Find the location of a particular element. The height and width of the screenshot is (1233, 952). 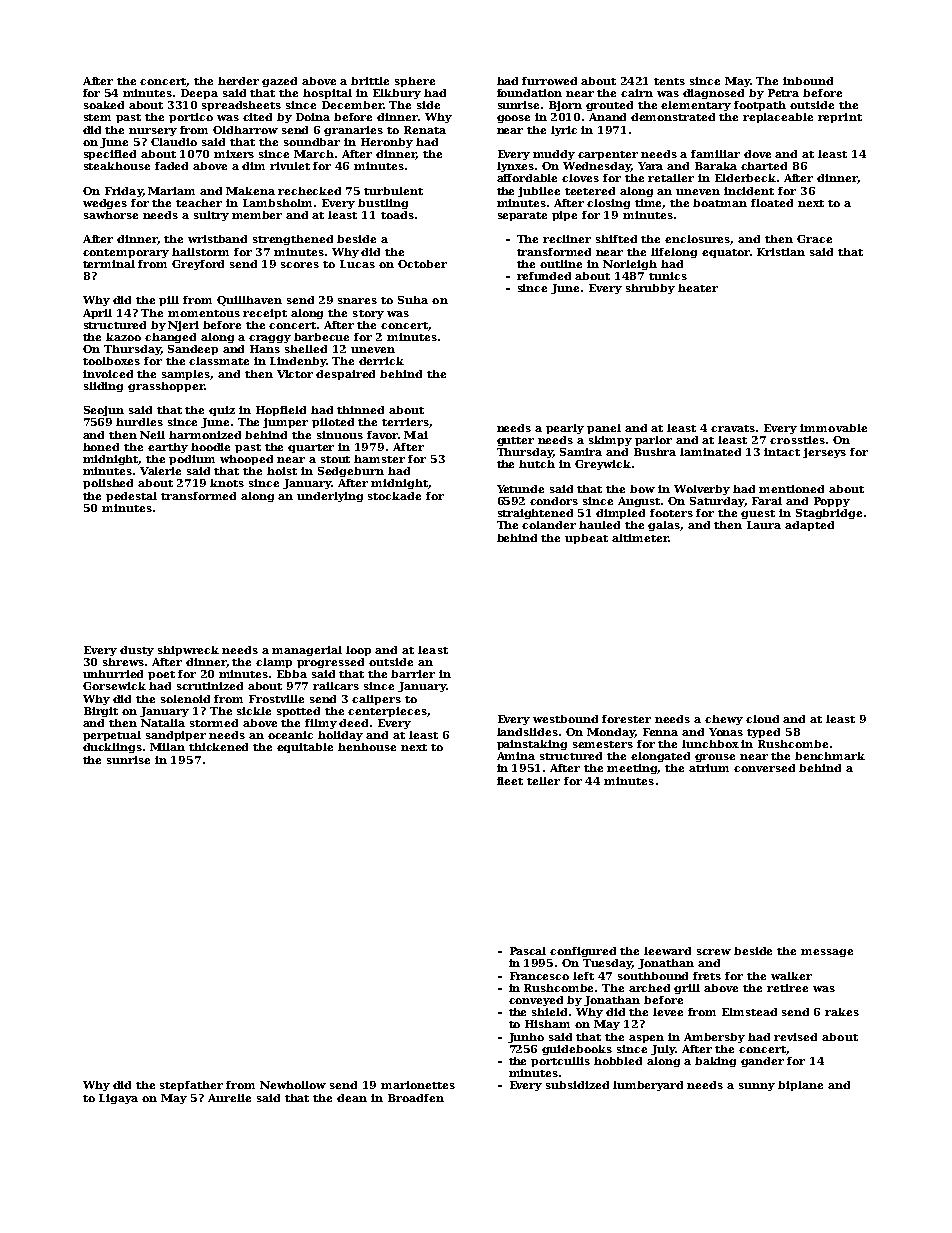

poet is located at coordinates (161, 675).
